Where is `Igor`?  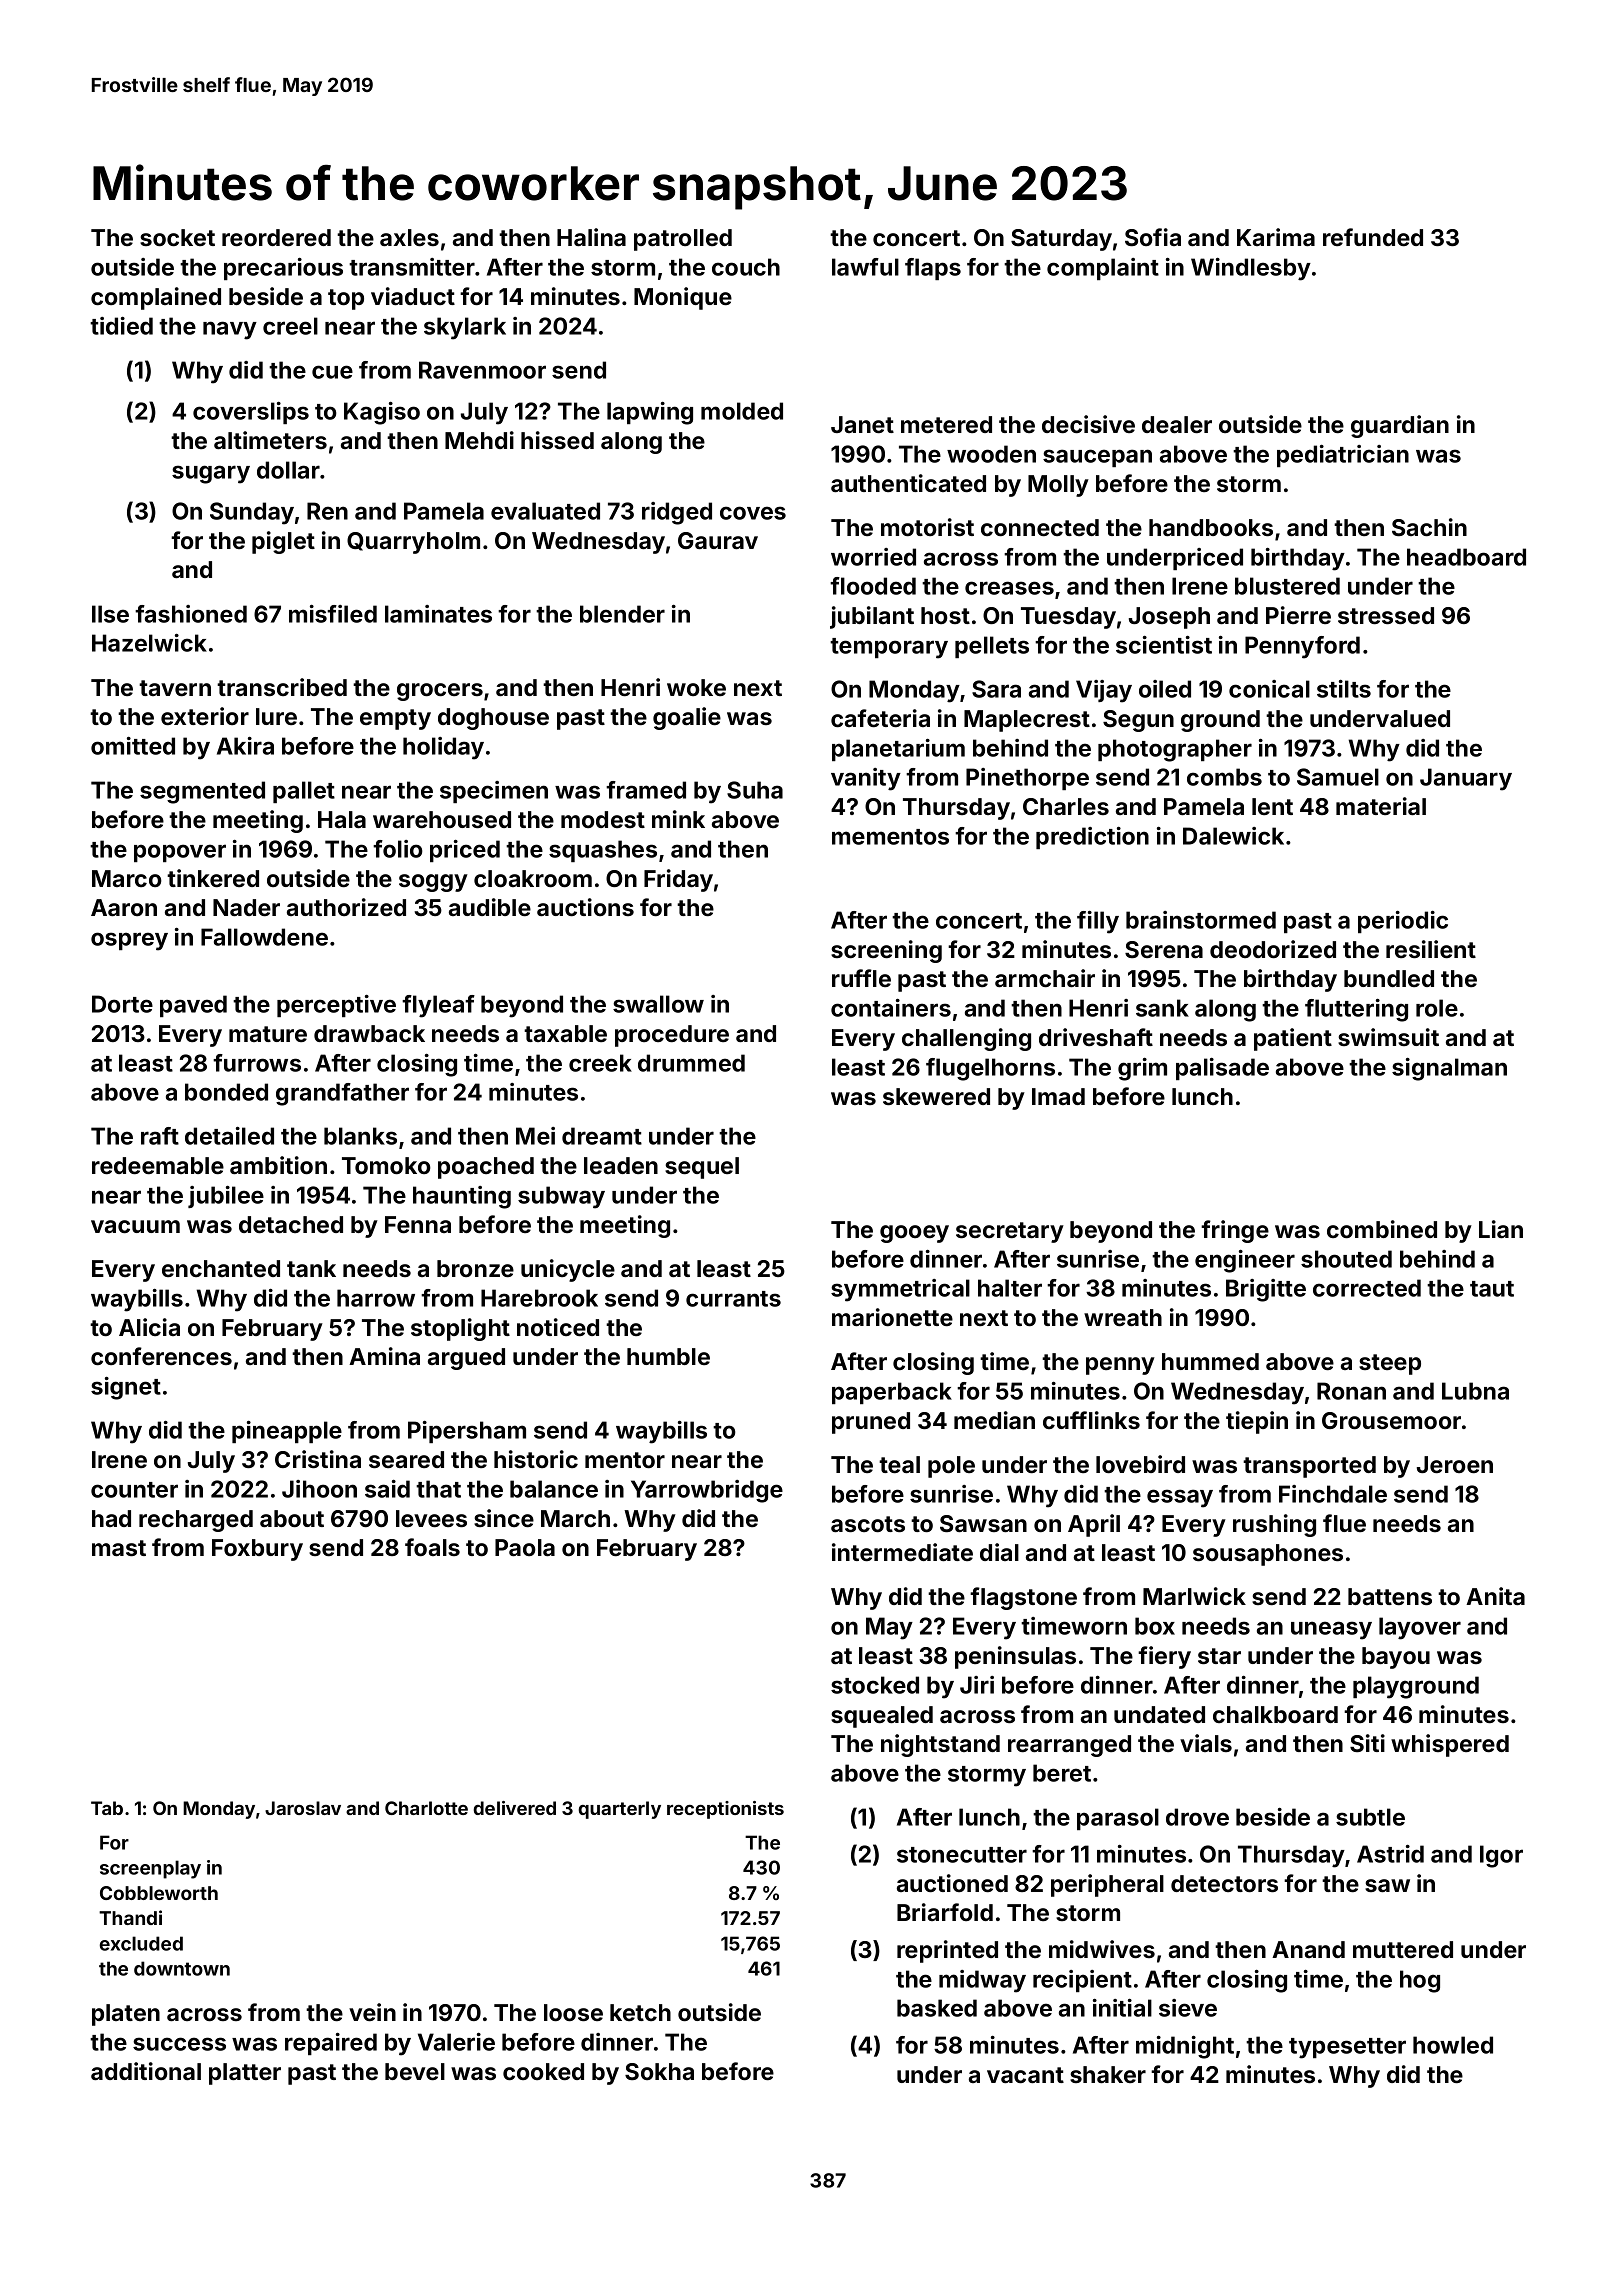 Igor is located at coordinates (1501, 1856).
